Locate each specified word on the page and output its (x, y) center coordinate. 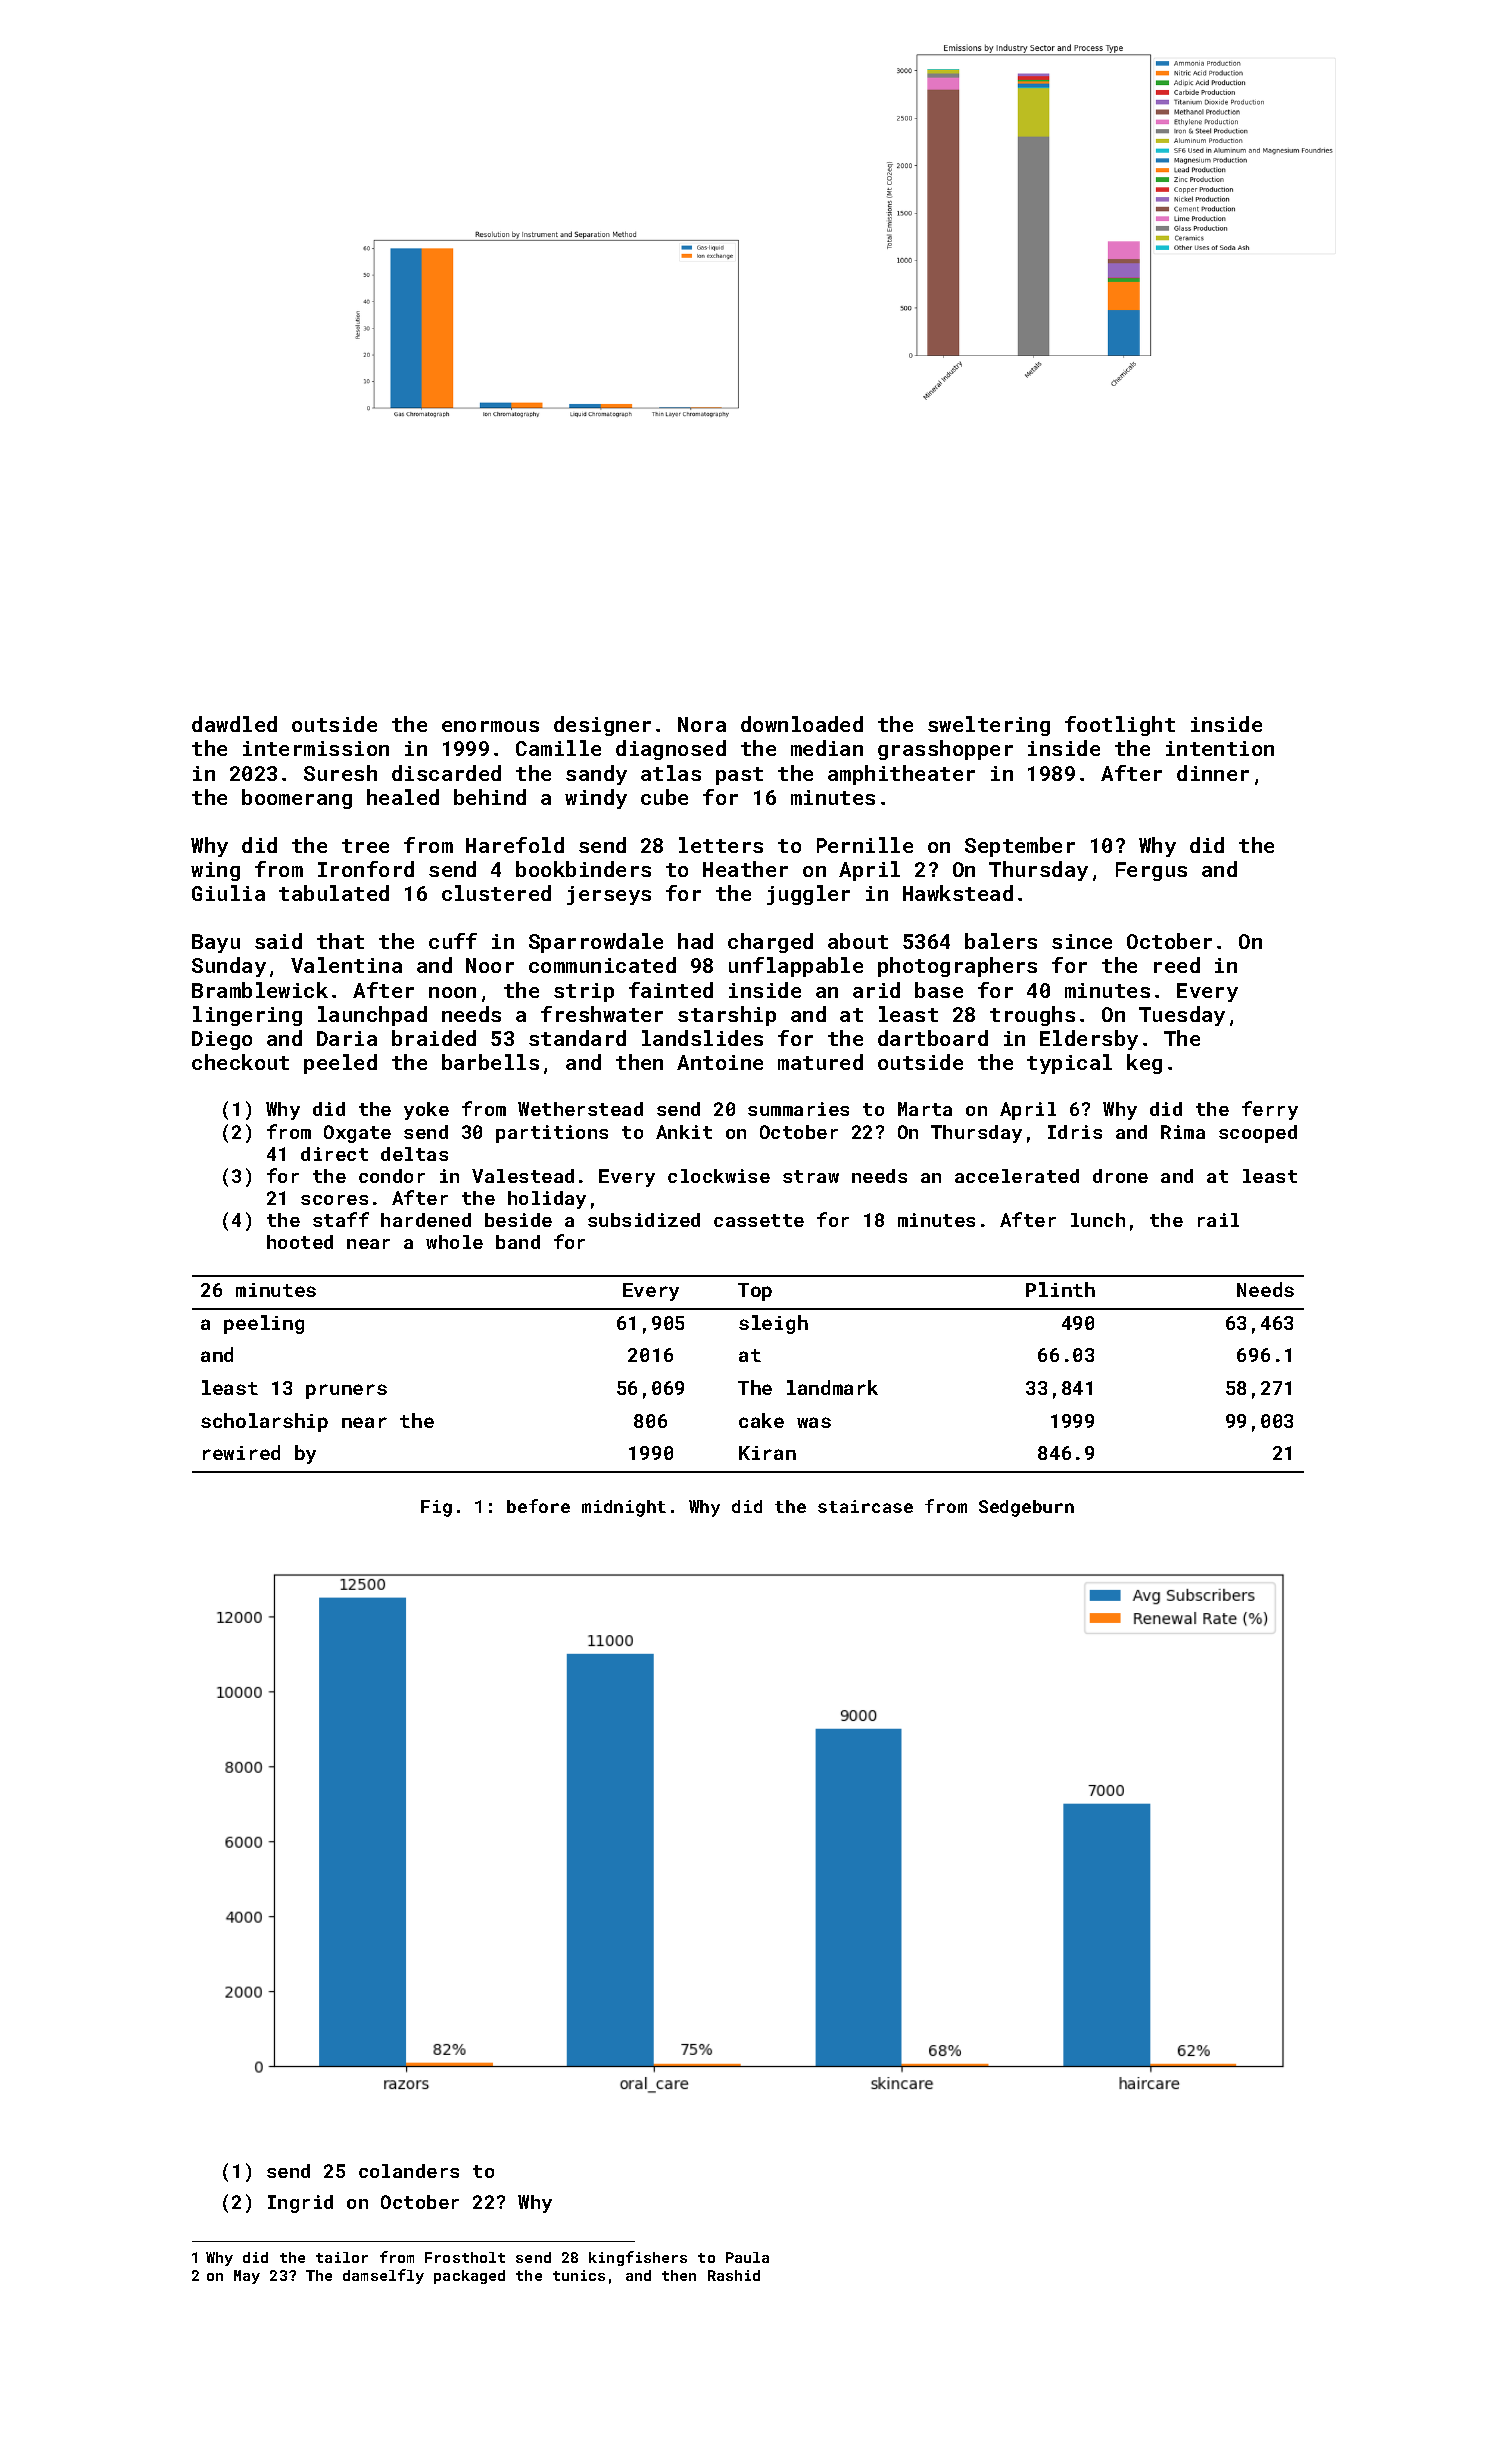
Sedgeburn (1026, 1508)
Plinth (1060, 1289)
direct (334, 1154)
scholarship (264, 1422)
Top (755, 1292)
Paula (747, 2257)
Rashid (734, 2275)
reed (1177, 965)
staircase (865, 1506)
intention (1220, 748)
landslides (702, 1038)
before (538, 1506)
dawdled (234, 724)
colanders (409, 2171)
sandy (596, 775)
